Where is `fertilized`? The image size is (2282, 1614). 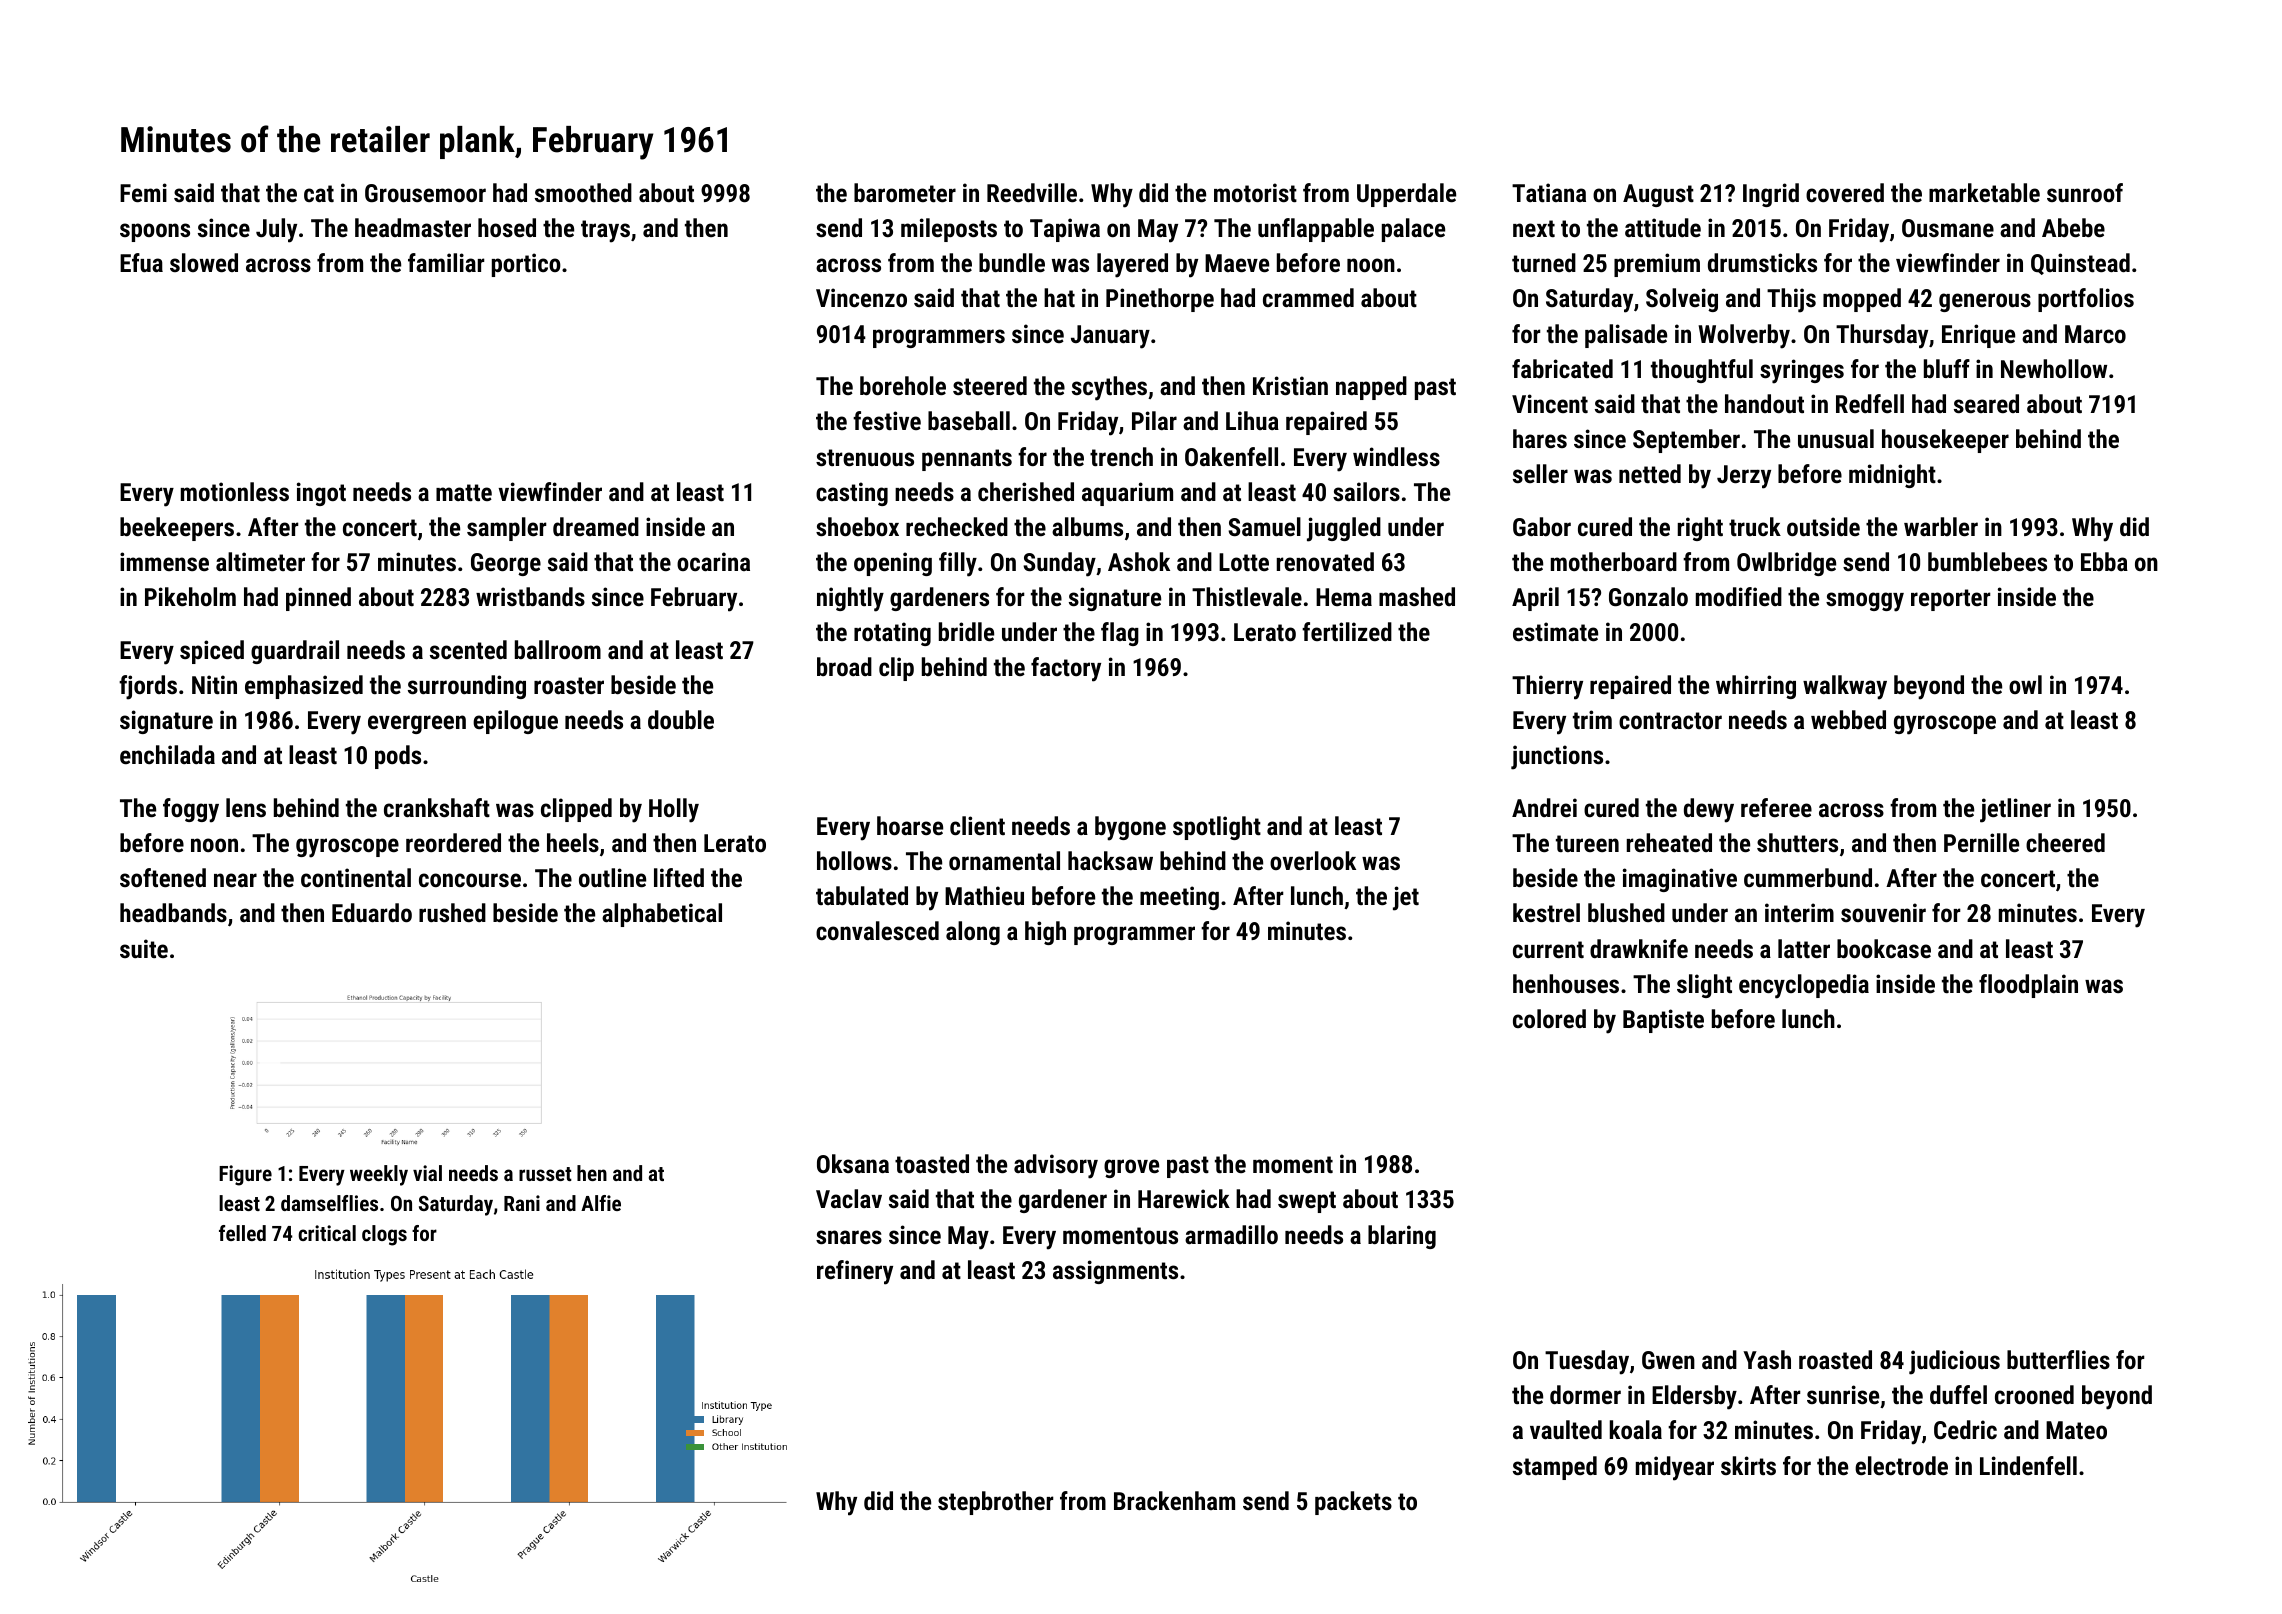
fertilized is located at coordinates (1347, 631).
